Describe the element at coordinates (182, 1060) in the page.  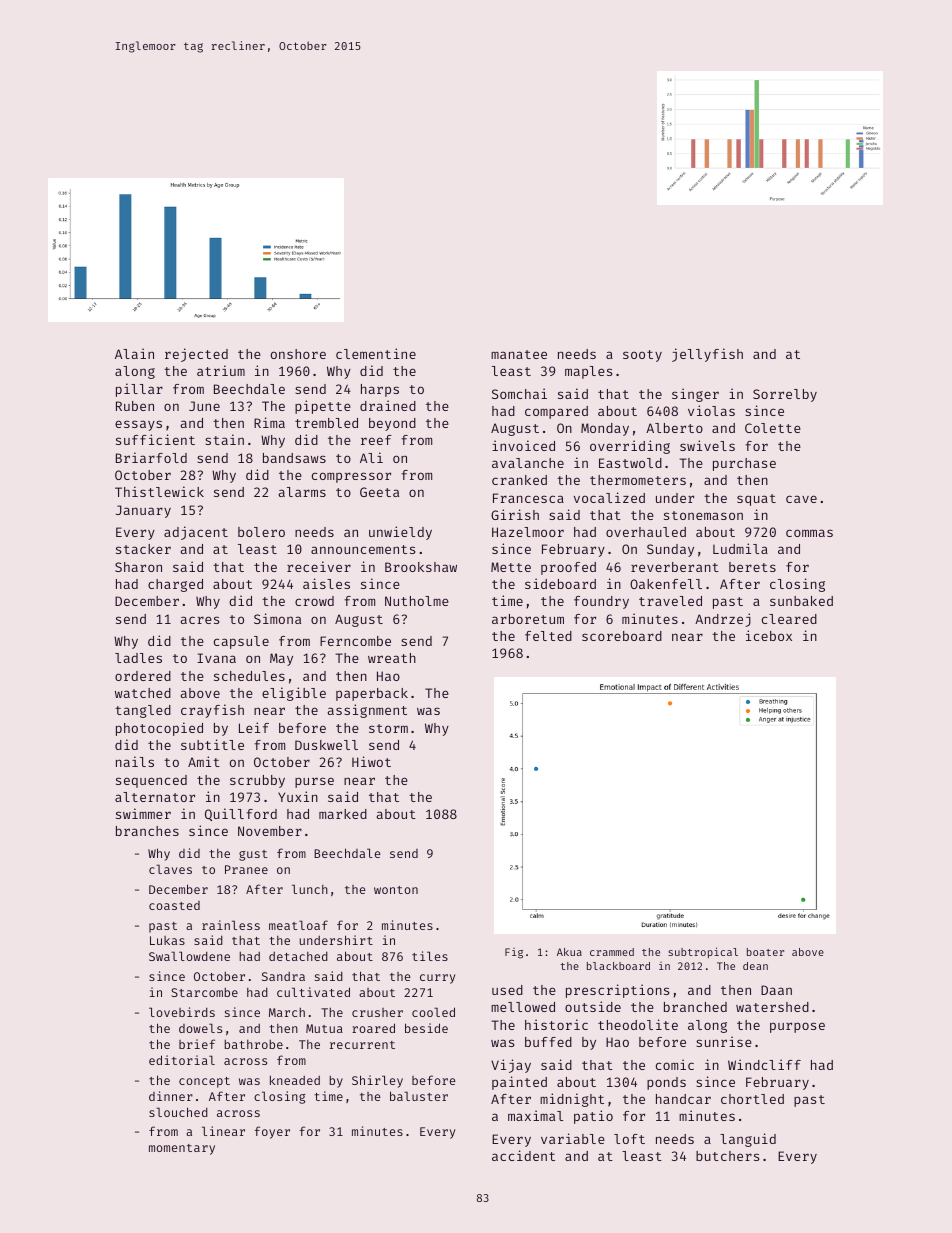
I see `editorial` at that location.
